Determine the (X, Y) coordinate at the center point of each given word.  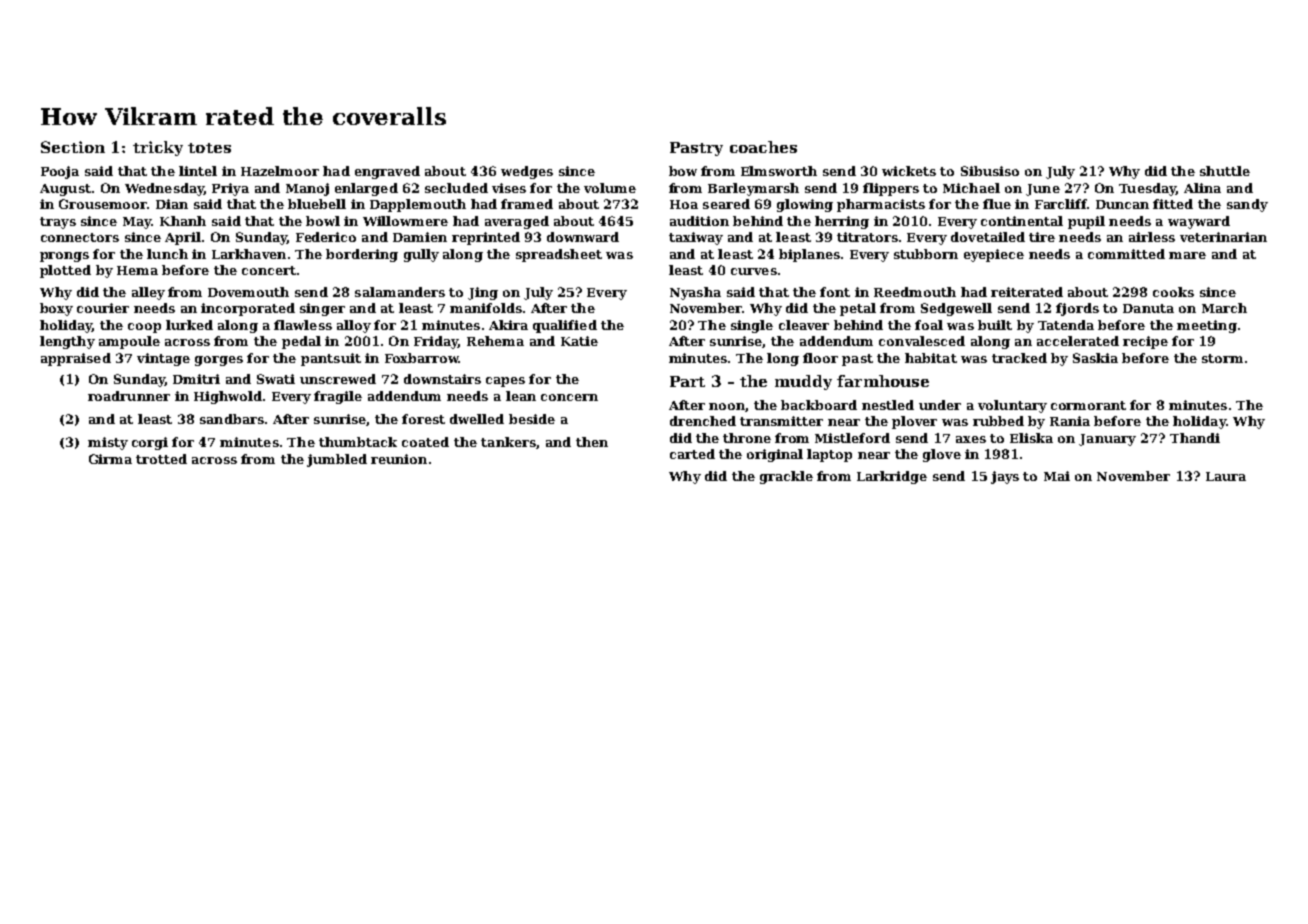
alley (148, 293)
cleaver (804, 325)
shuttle (1225, 171)
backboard (819, 405)
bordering (362, 255)
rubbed (998, 421)
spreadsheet (559, 255)
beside (532, 419)
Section (73, 147)
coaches (763, 147)
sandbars (232, 419)
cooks (1173, 292)
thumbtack (358, 442)
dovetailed (988, 237)
